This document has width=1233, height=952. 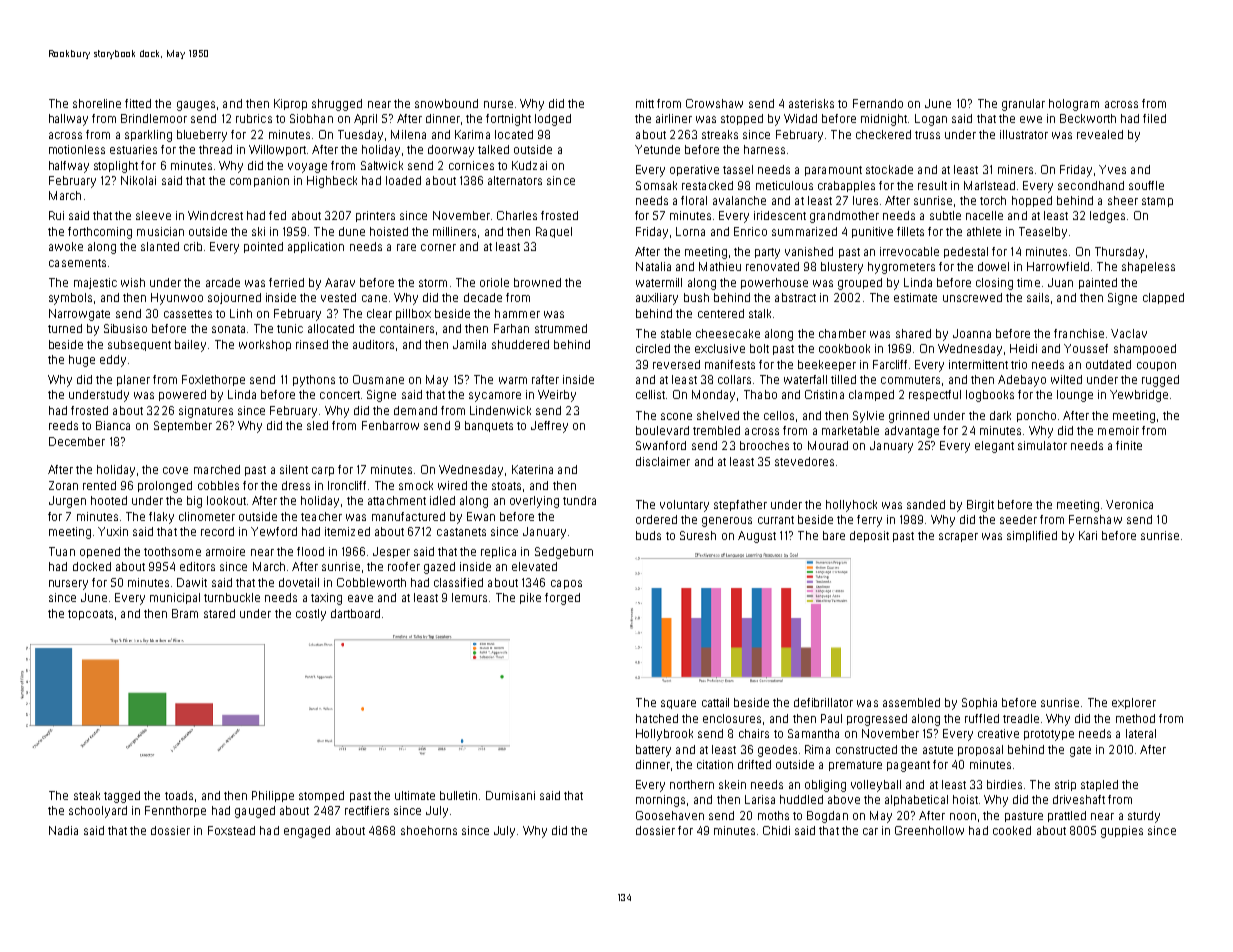 What do you see at coordinates (549, 427) in the document?
I see `Jeffrey` at bounding box center [549, 427].
